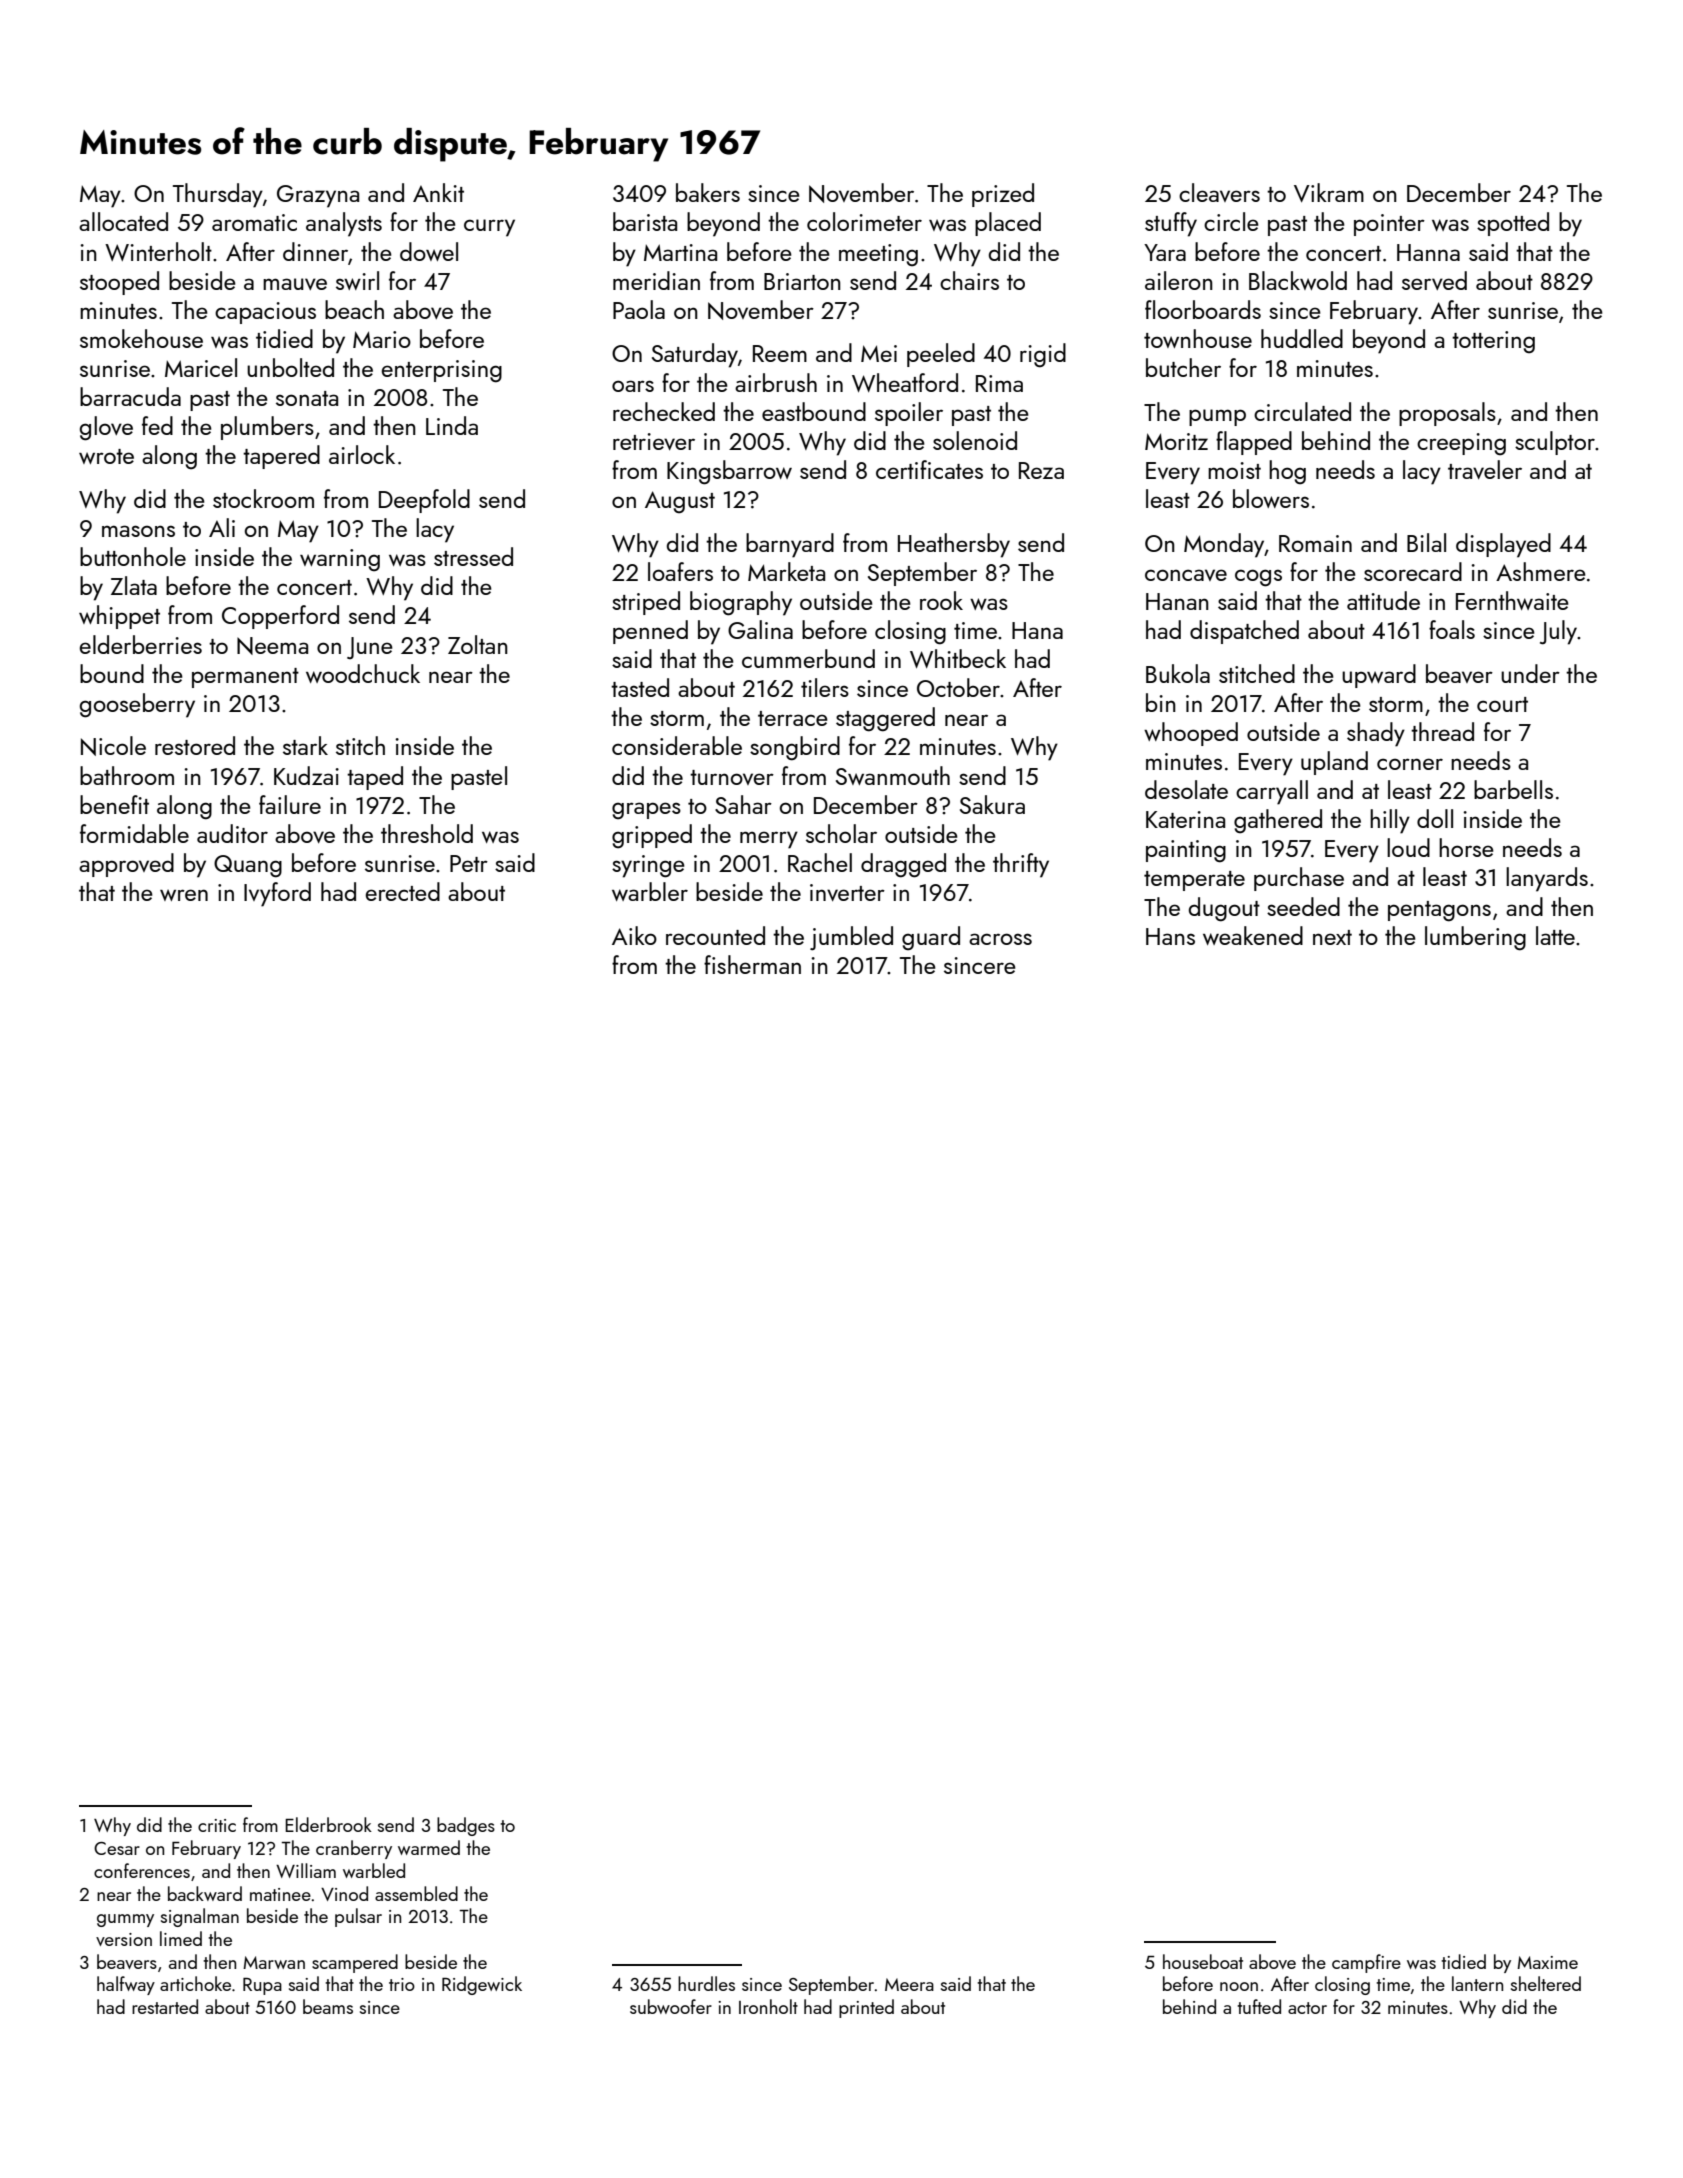  Describe the element at coordinates (640, 687) in the screenshot. I see `tasted` at that location.
